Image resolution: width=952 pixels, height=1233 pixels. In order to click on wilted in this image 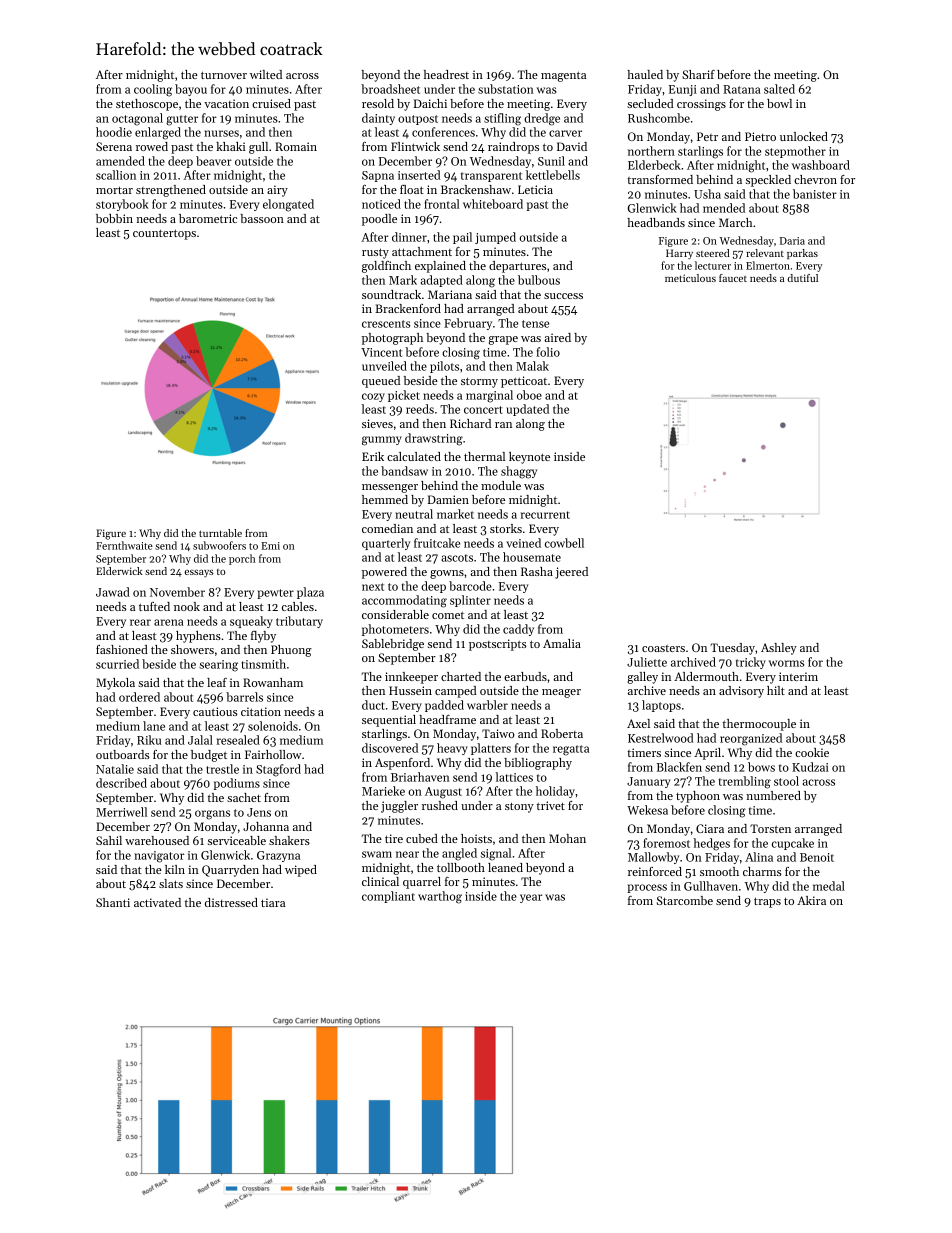, I will do `click(266, 74)`.
